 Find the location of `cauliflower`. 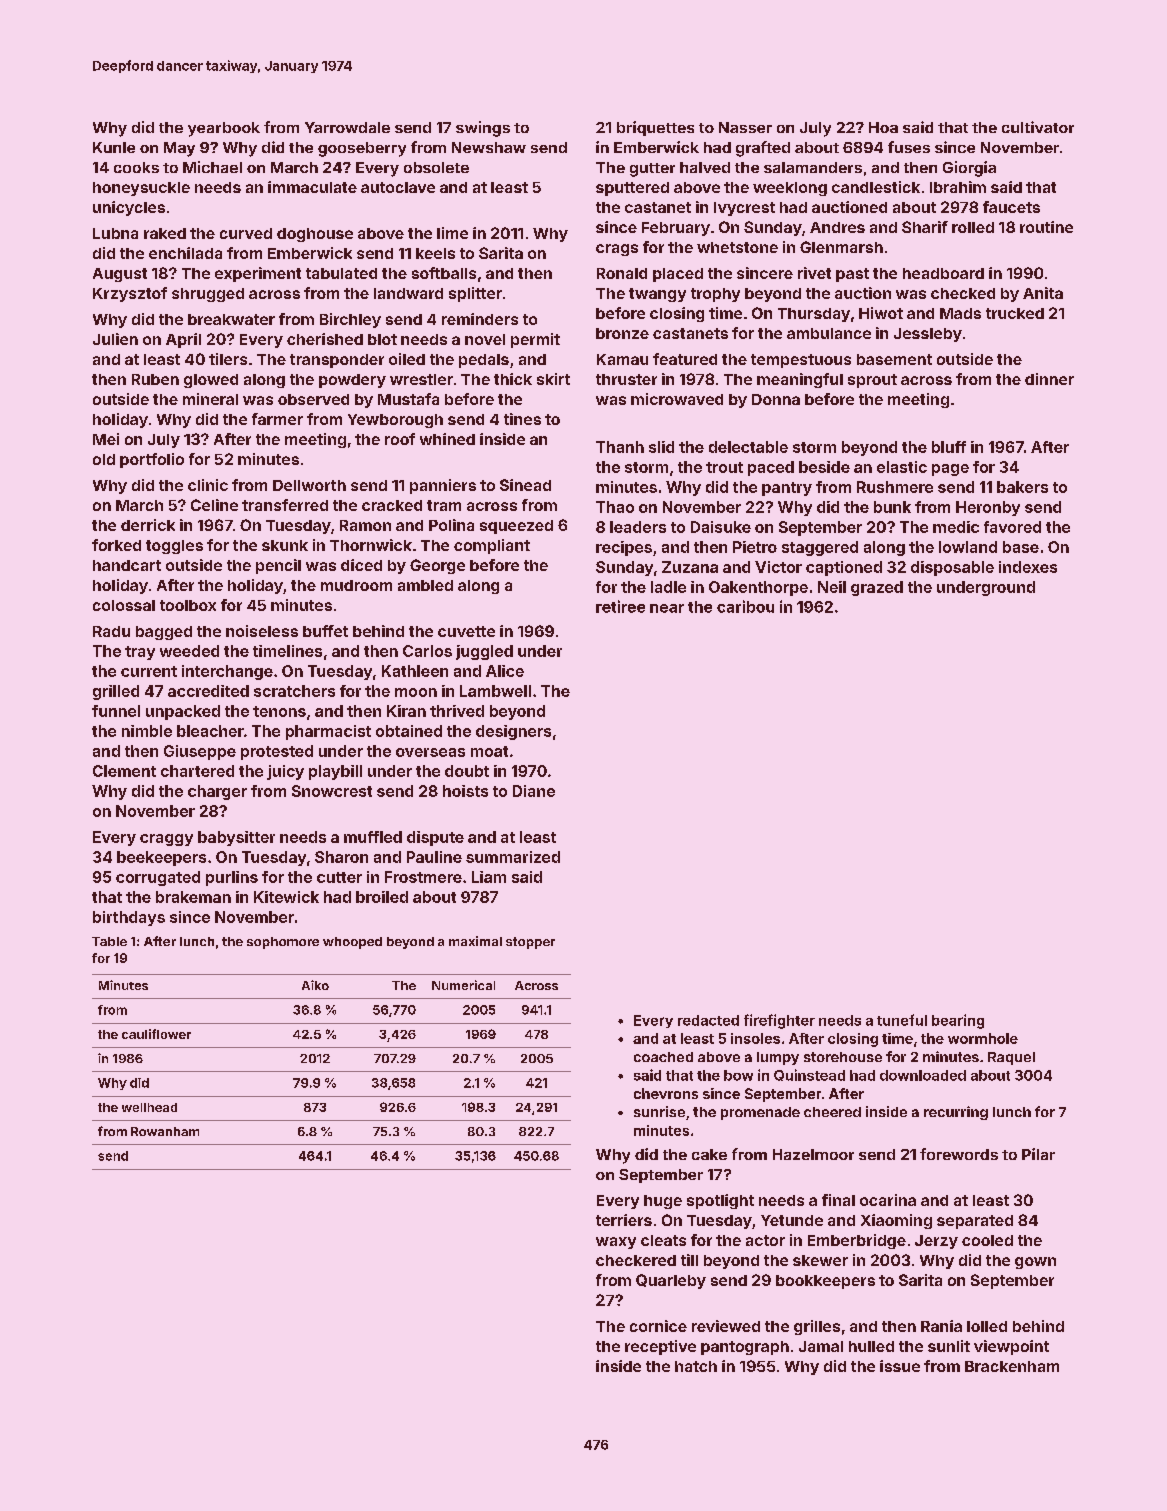

cauliflower is located at coordinates (156, 1034).
